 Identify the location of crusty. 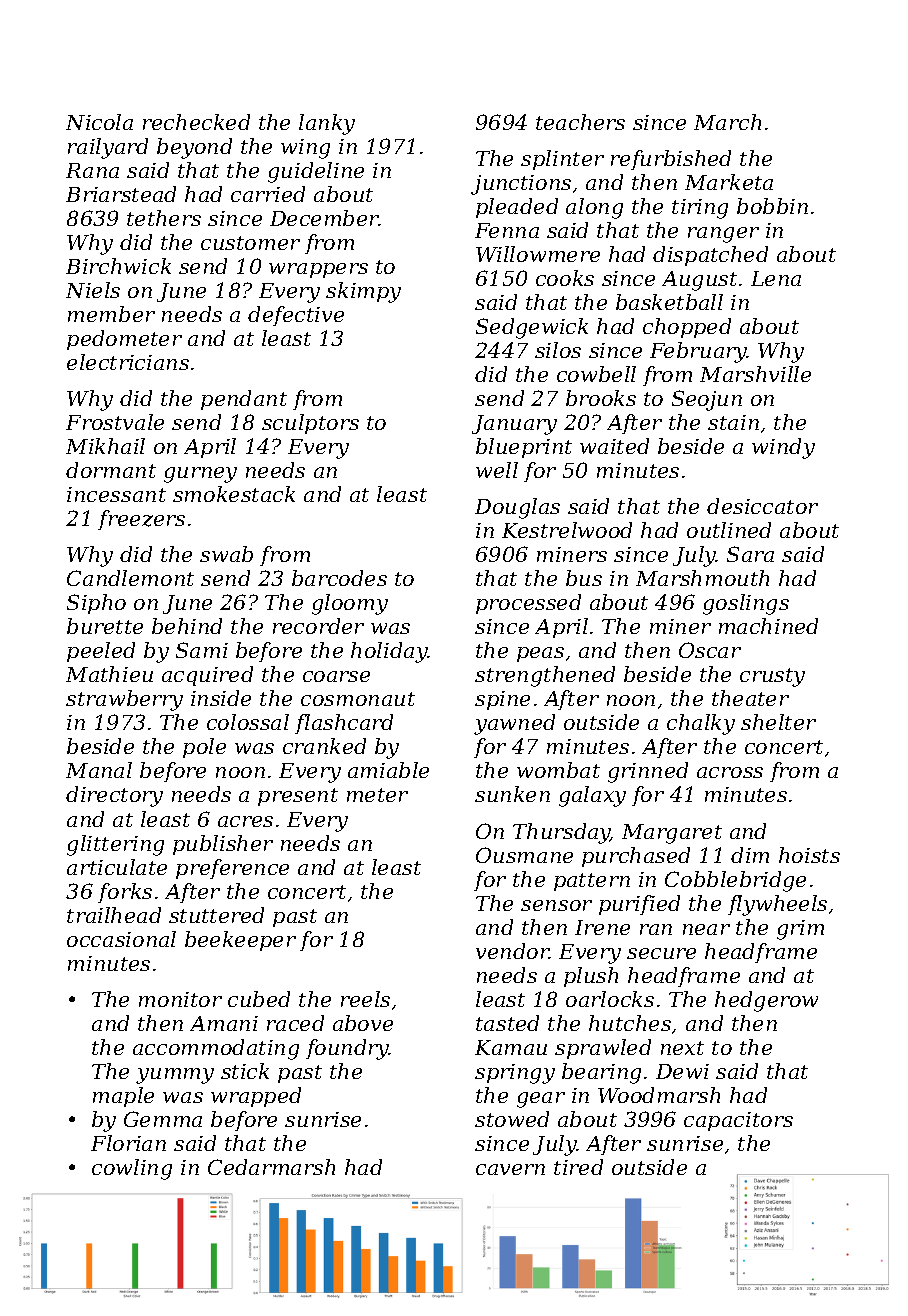
(772, 677).
